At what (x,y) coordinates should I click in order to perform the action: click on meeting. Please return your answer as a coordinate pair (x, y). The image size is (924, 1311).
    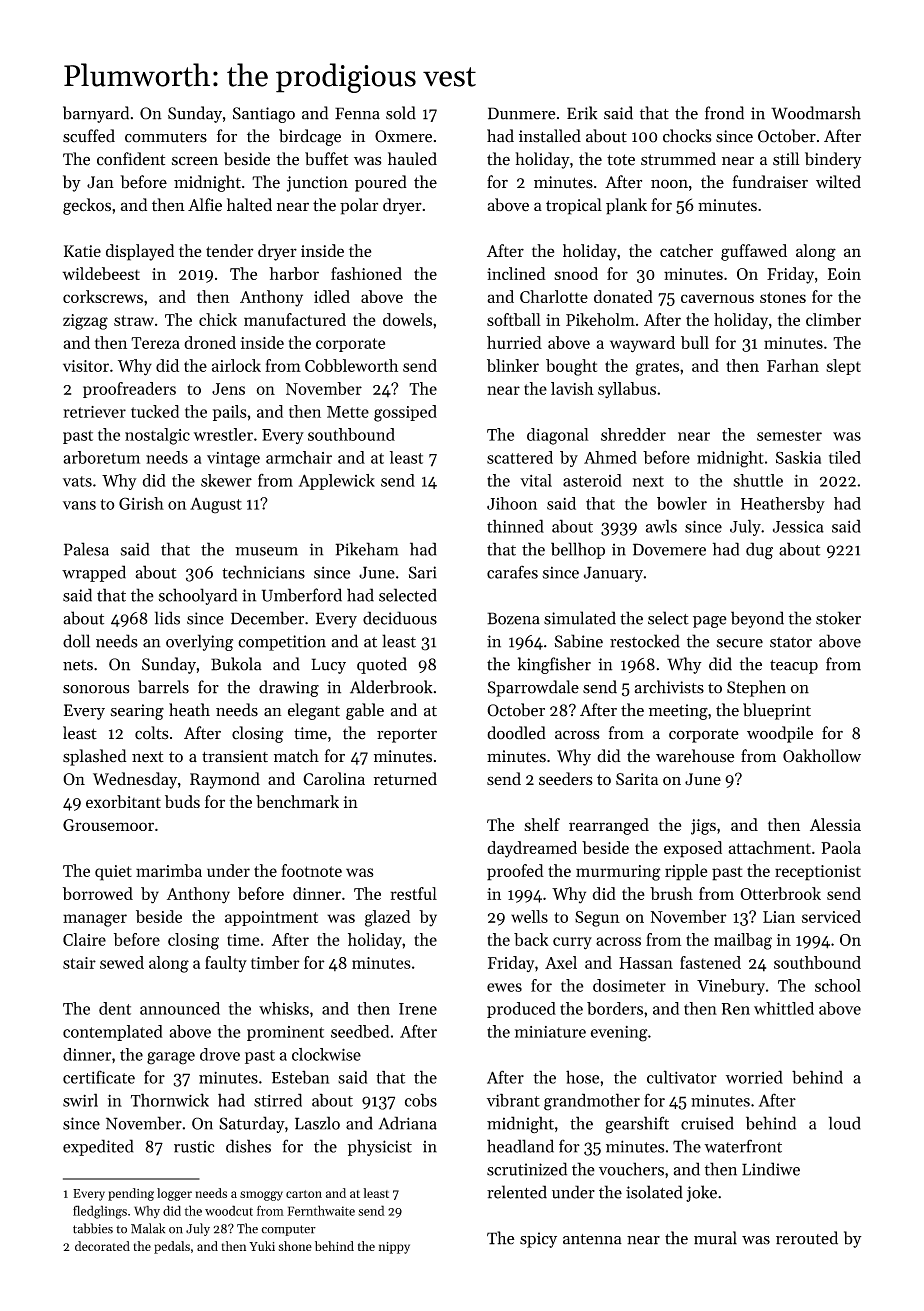
    Looking at the image, I should click on (678, 712).
